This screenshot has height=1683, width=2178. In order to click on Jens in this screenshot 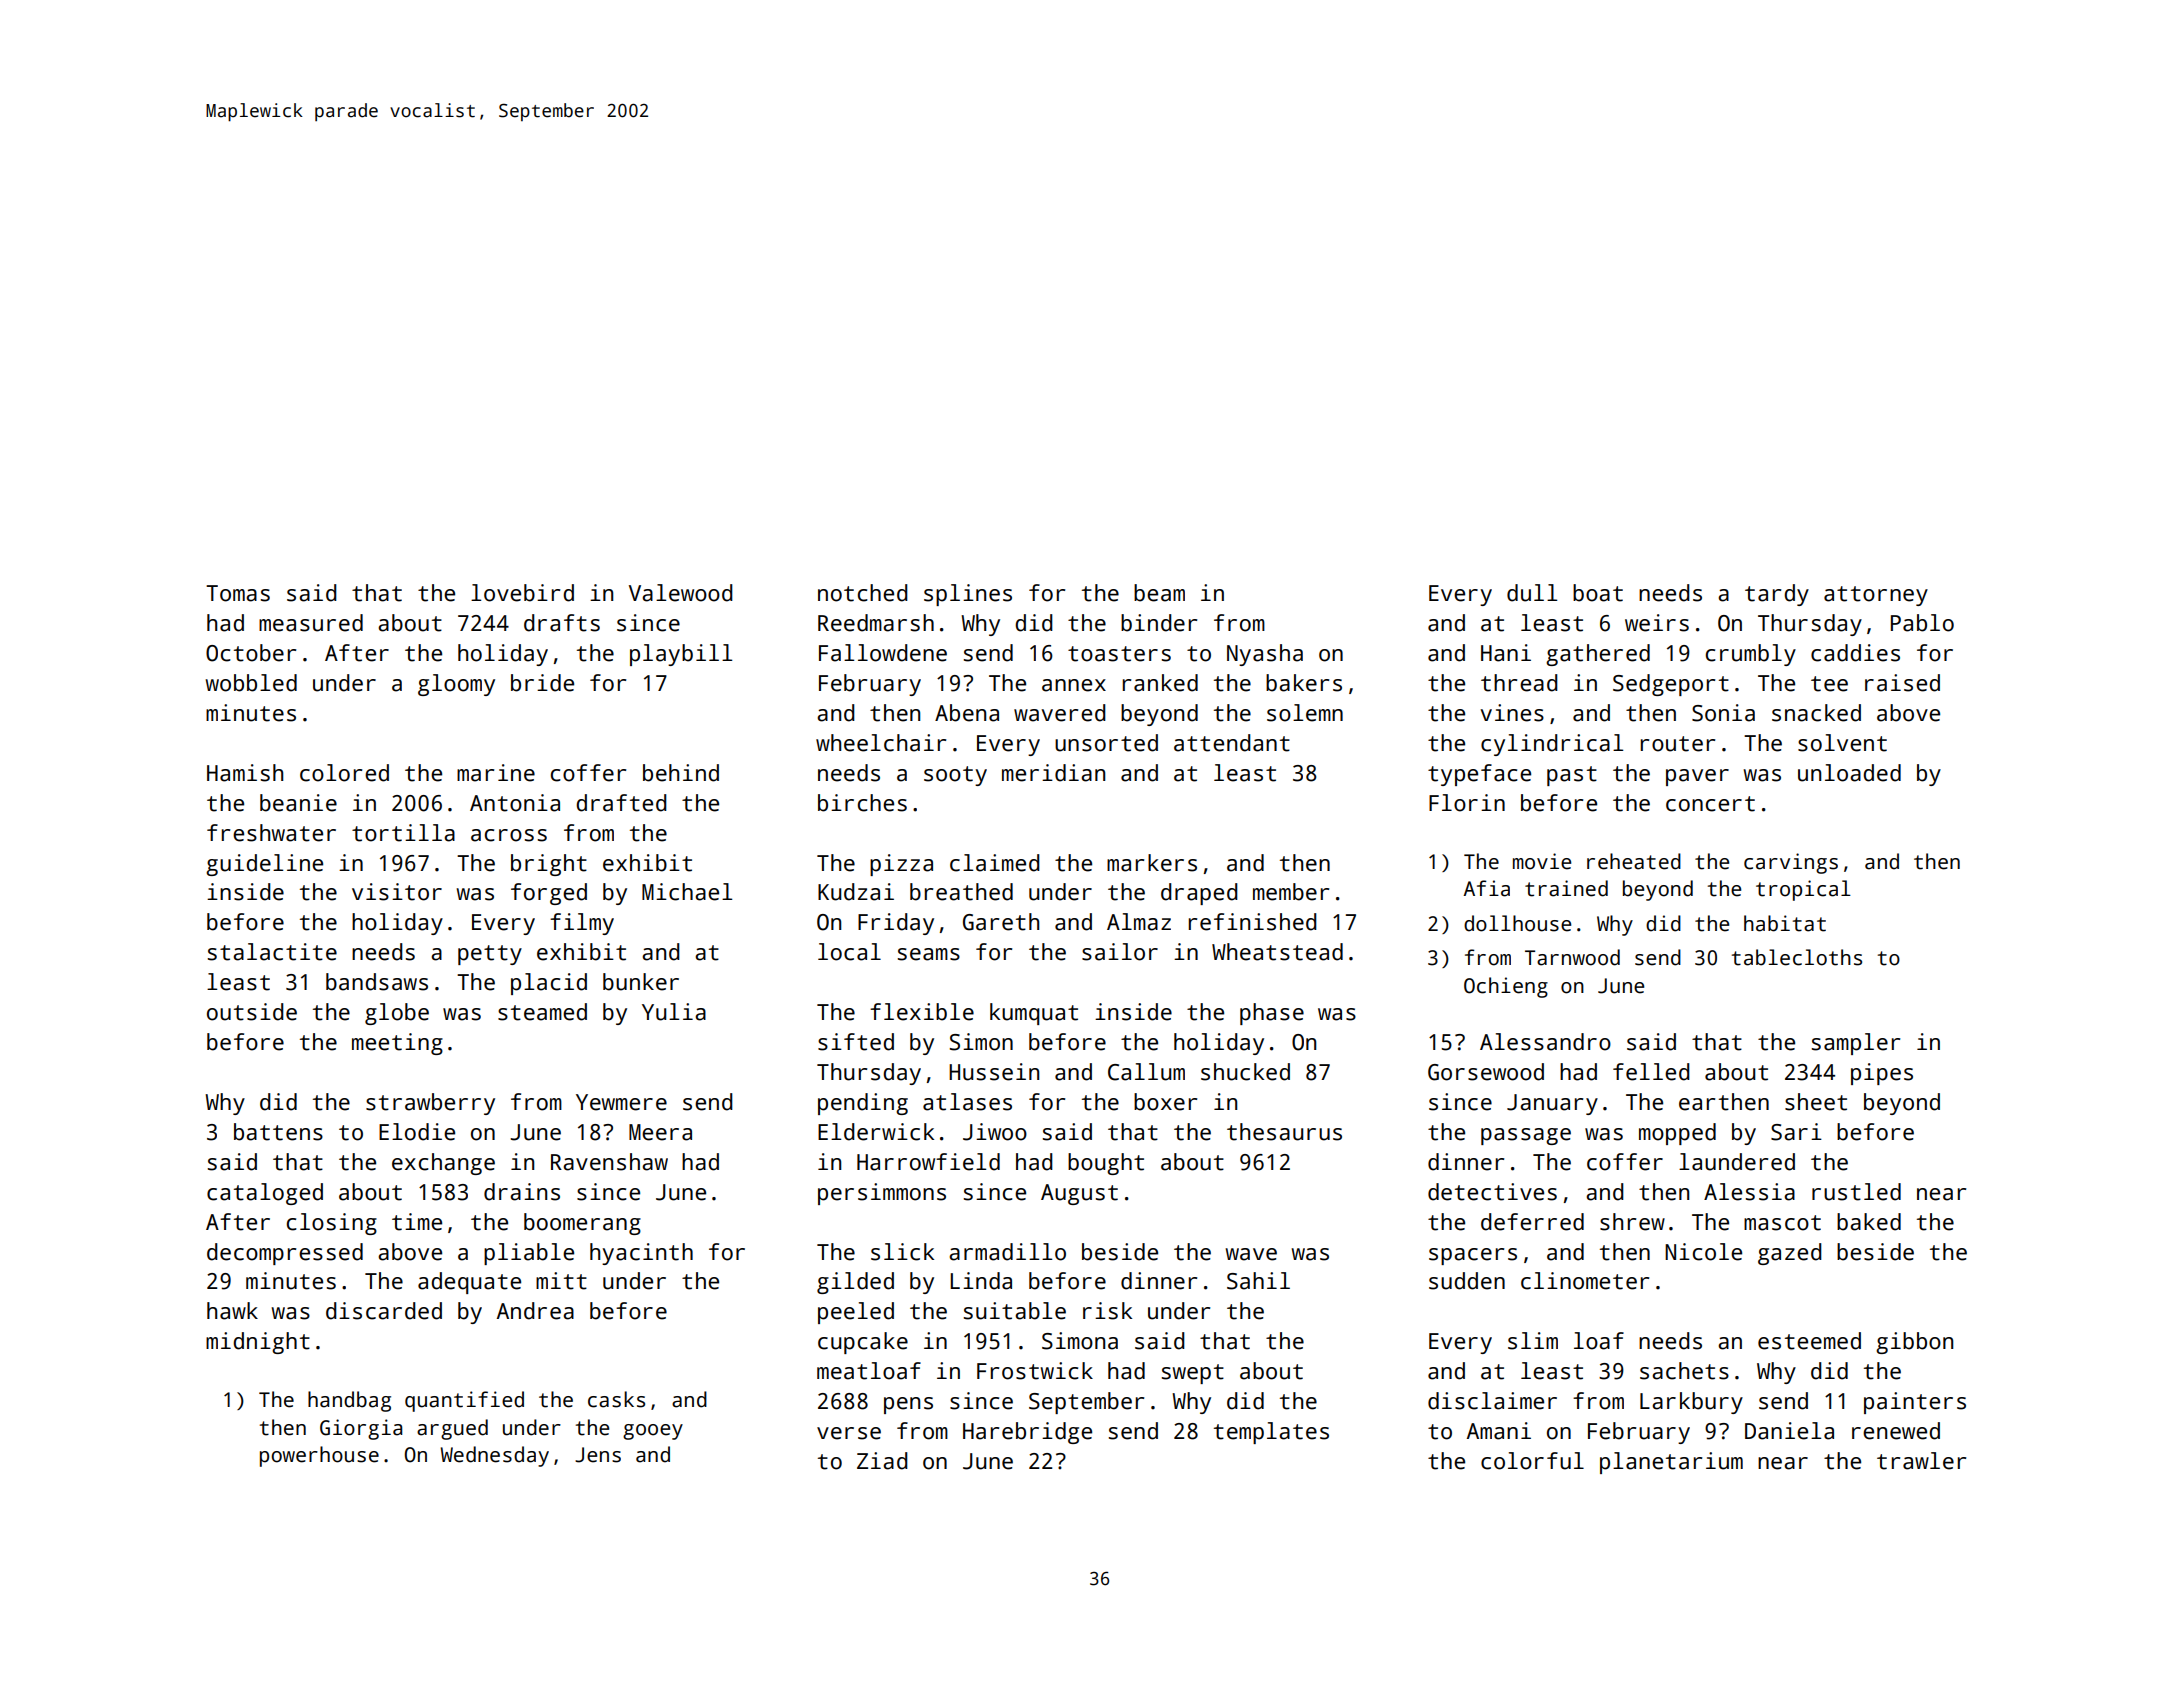, I will do `click(598, 1455)`.
